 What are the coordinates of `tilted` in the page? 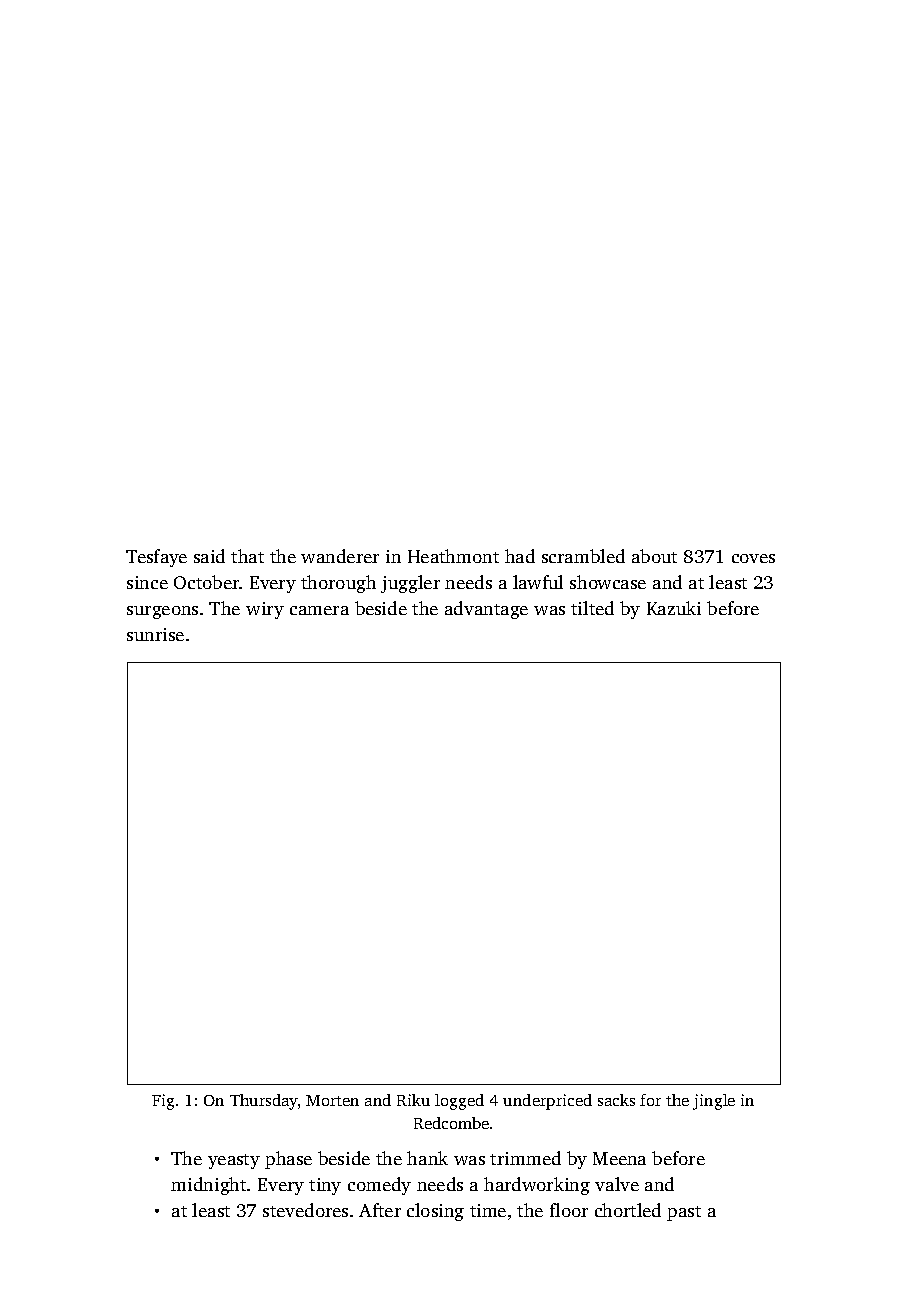 It's located at (592, 608).
